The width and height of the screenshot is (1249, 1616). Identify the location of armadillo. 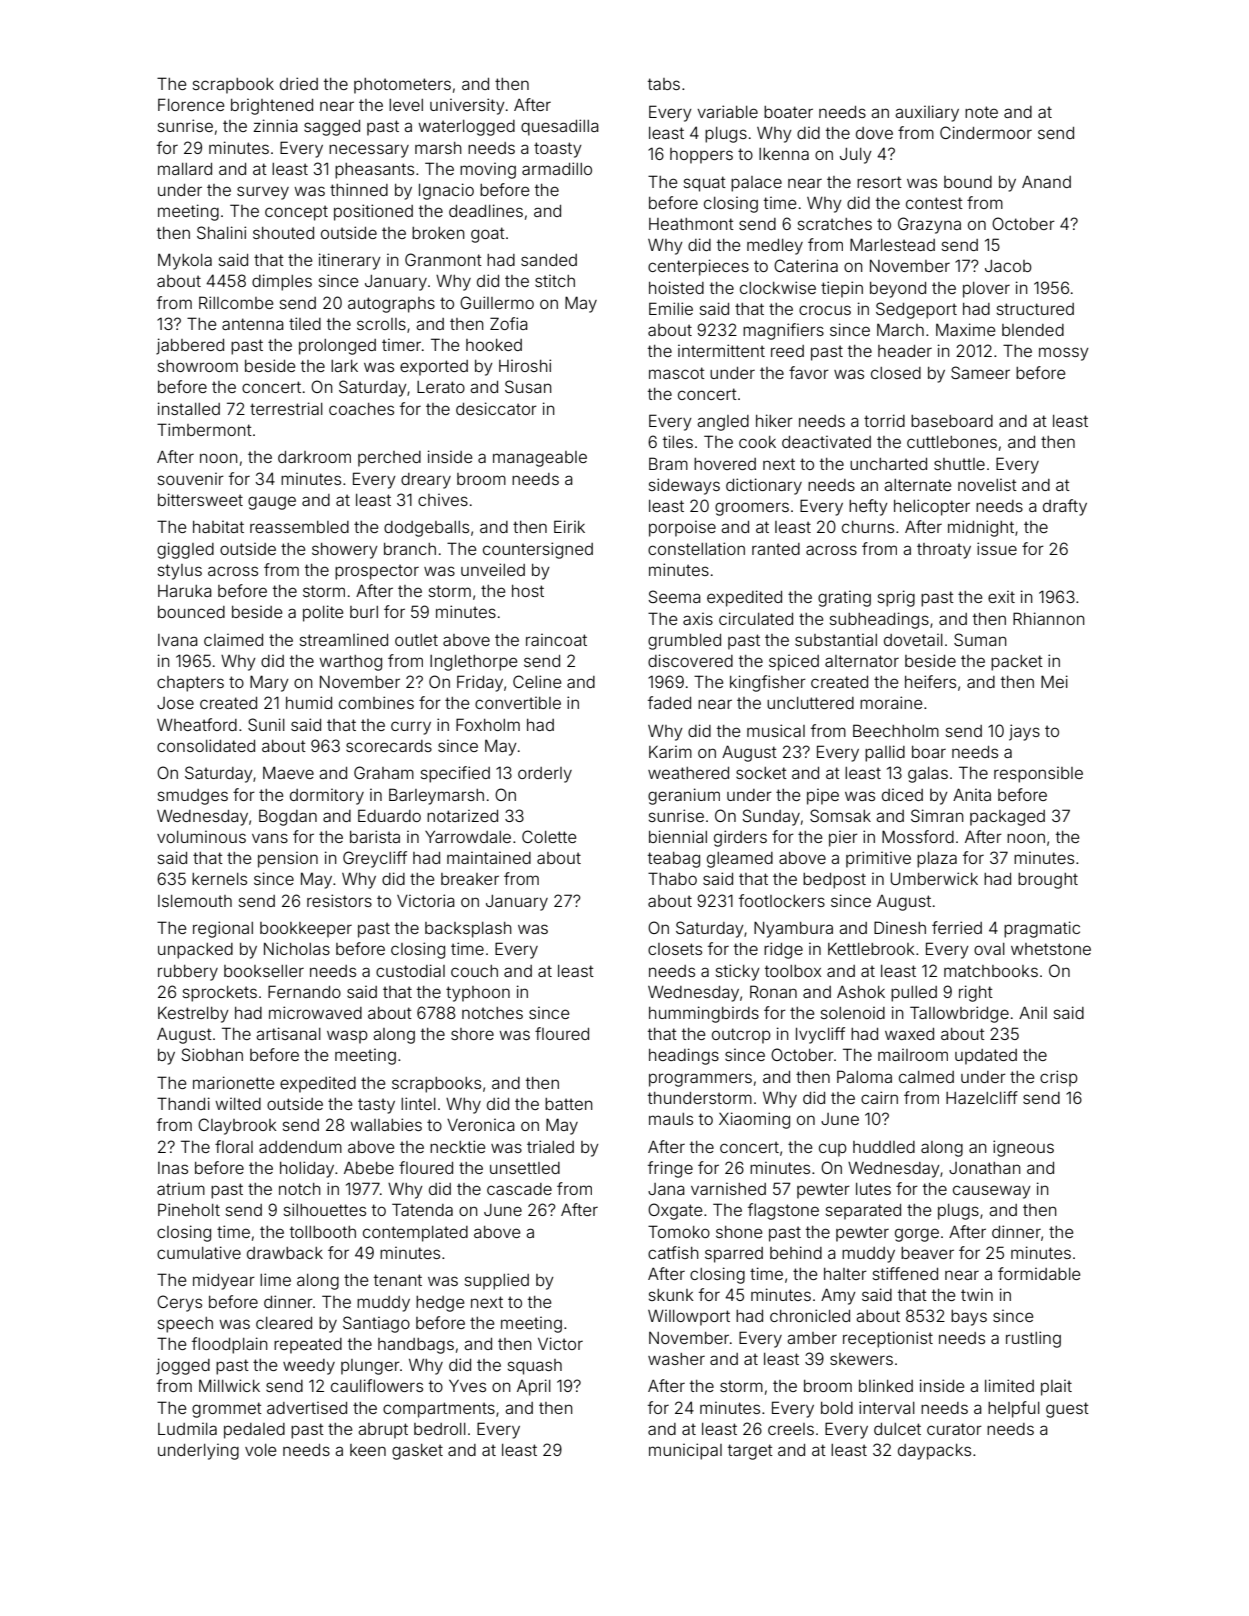
(557, 168).
